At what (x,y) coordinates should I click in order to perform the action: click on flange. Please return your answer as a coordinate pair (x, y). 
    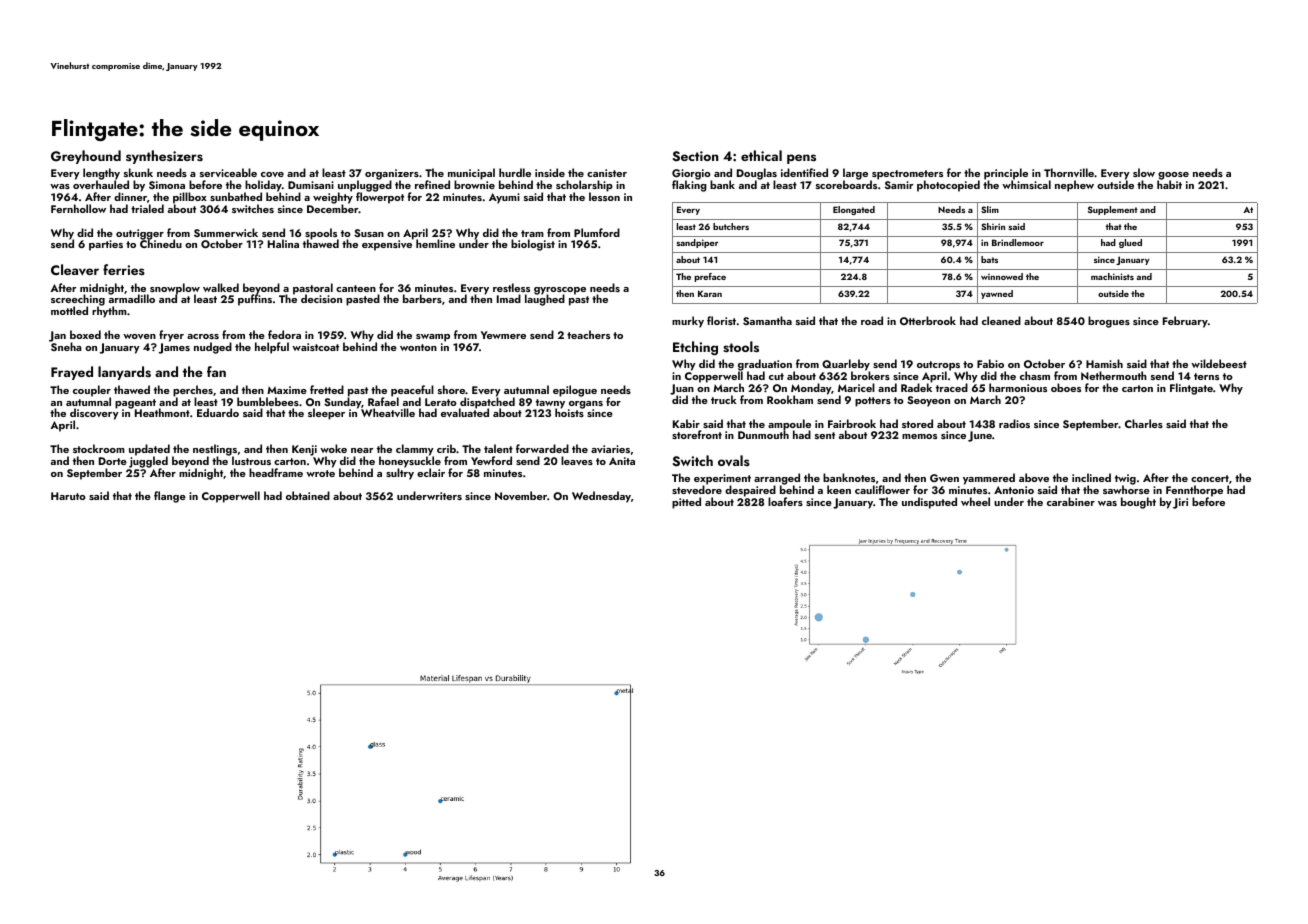
    Looking at the image, I should click on (170, 497).
